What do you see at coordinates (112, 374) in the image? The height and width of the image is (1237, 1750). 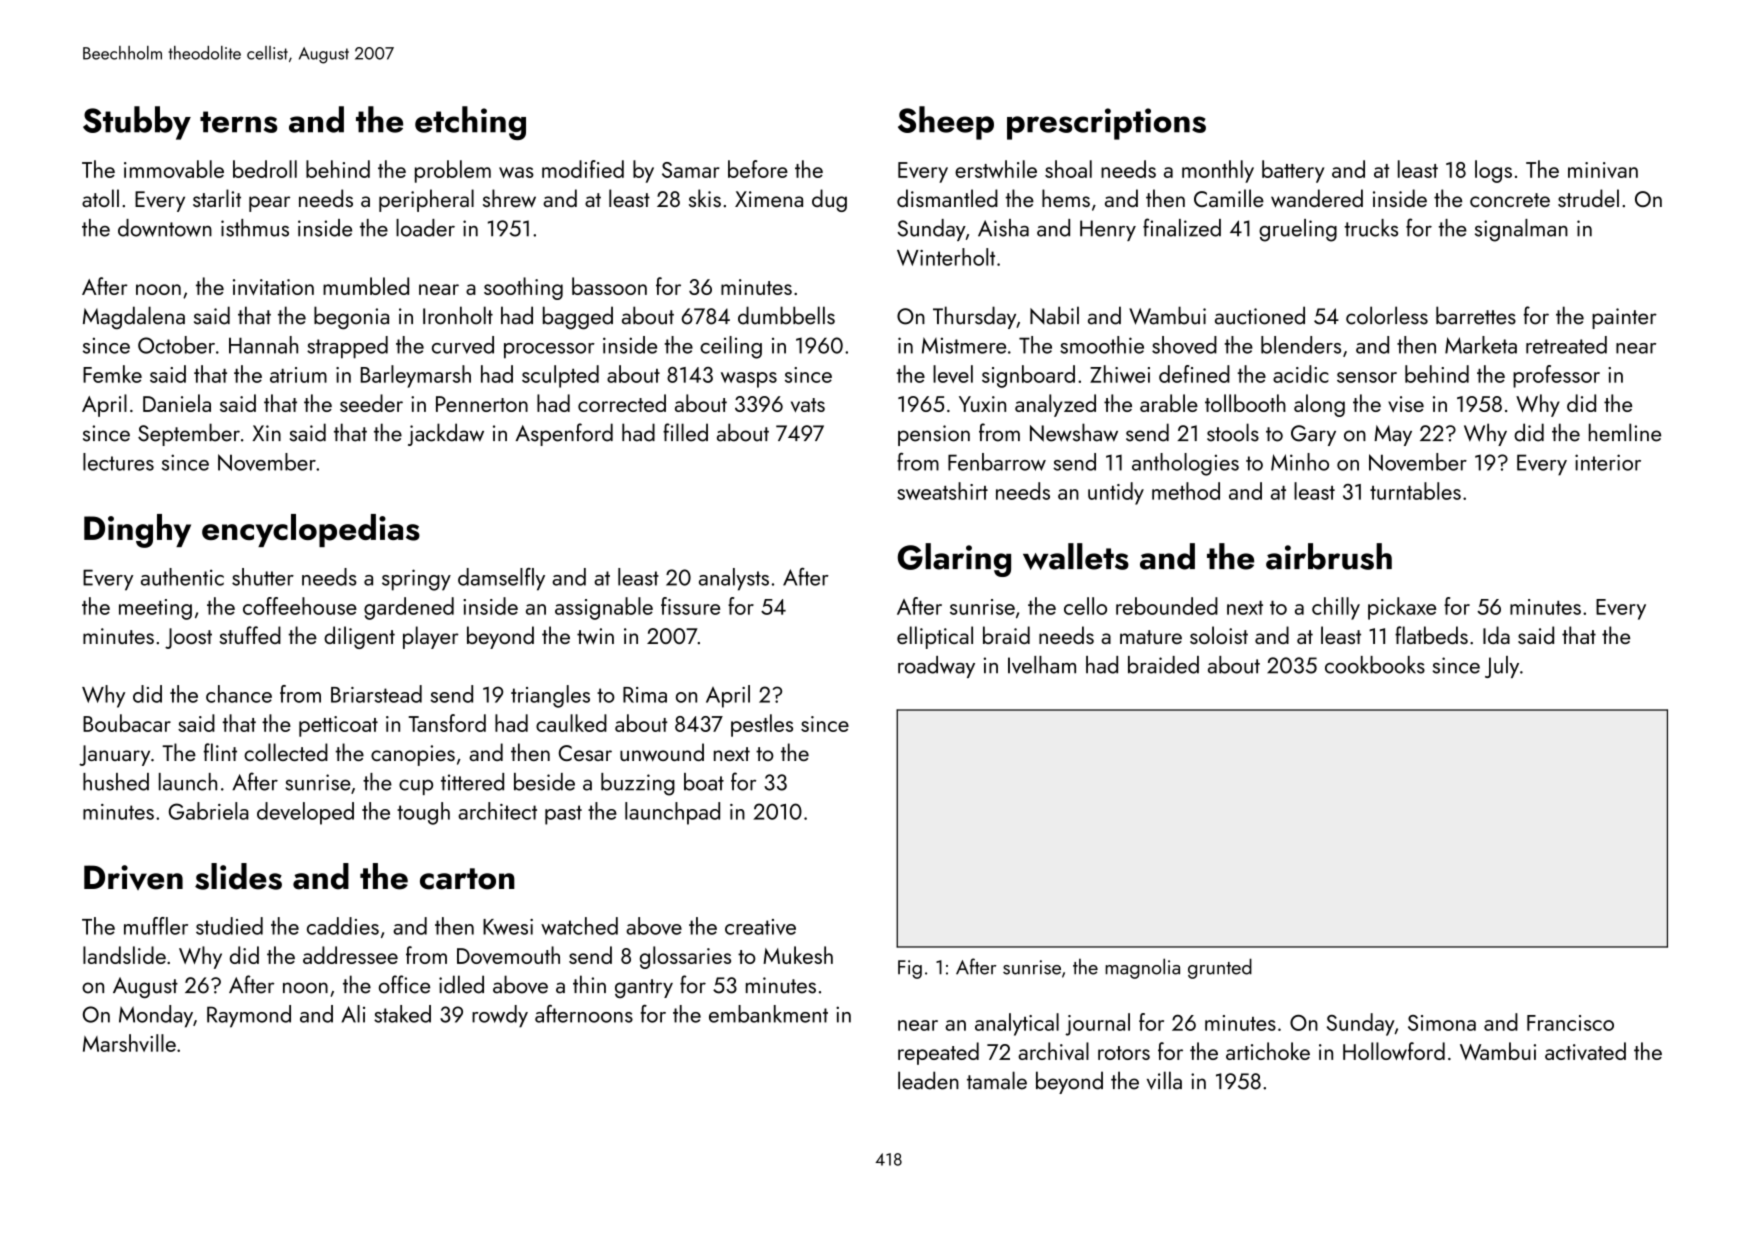 I see `Femke` at bounding box center [112, 374].
